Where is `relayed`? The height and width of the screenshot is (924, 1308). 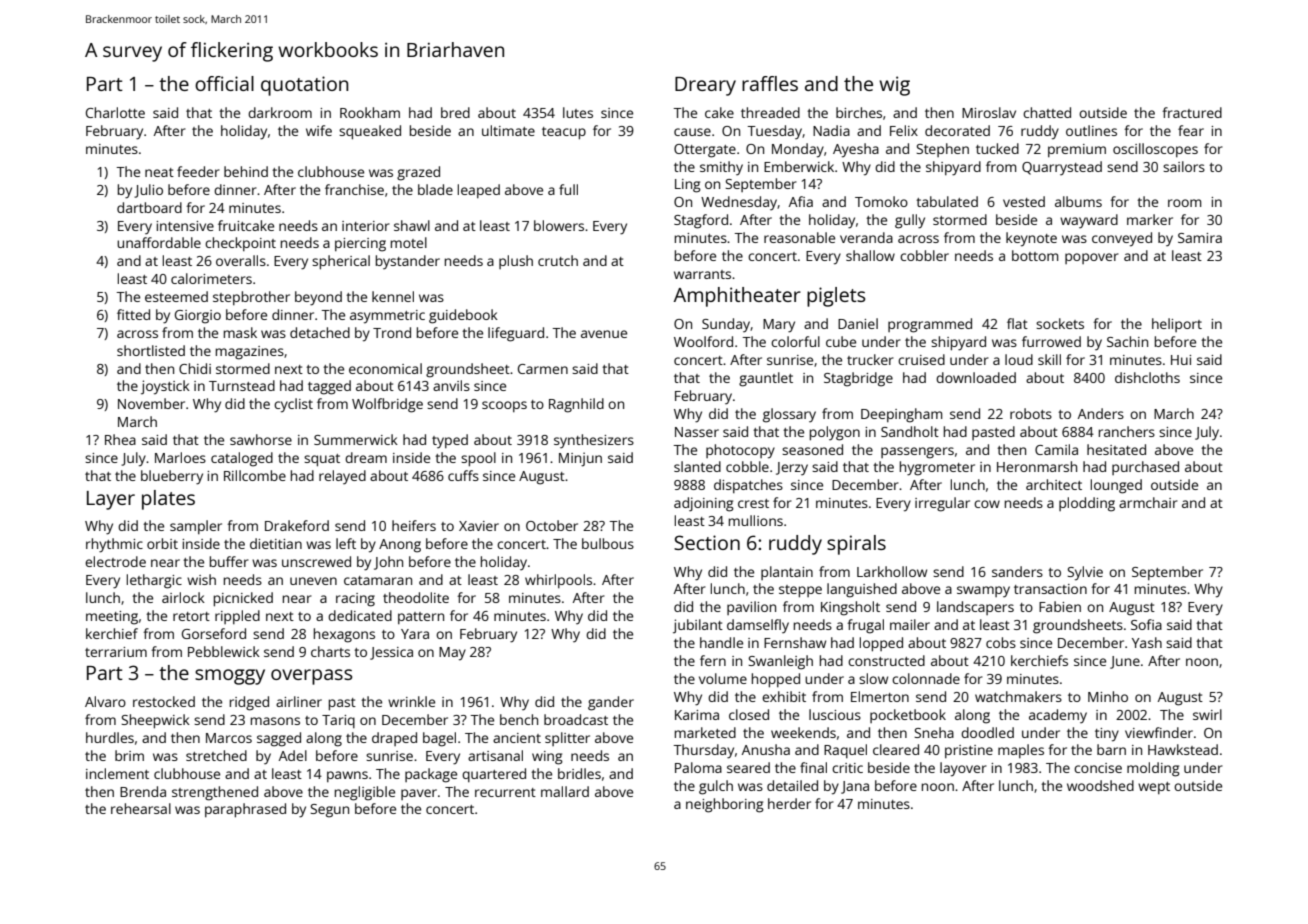 relayed is located at coordinates (342, 477).
